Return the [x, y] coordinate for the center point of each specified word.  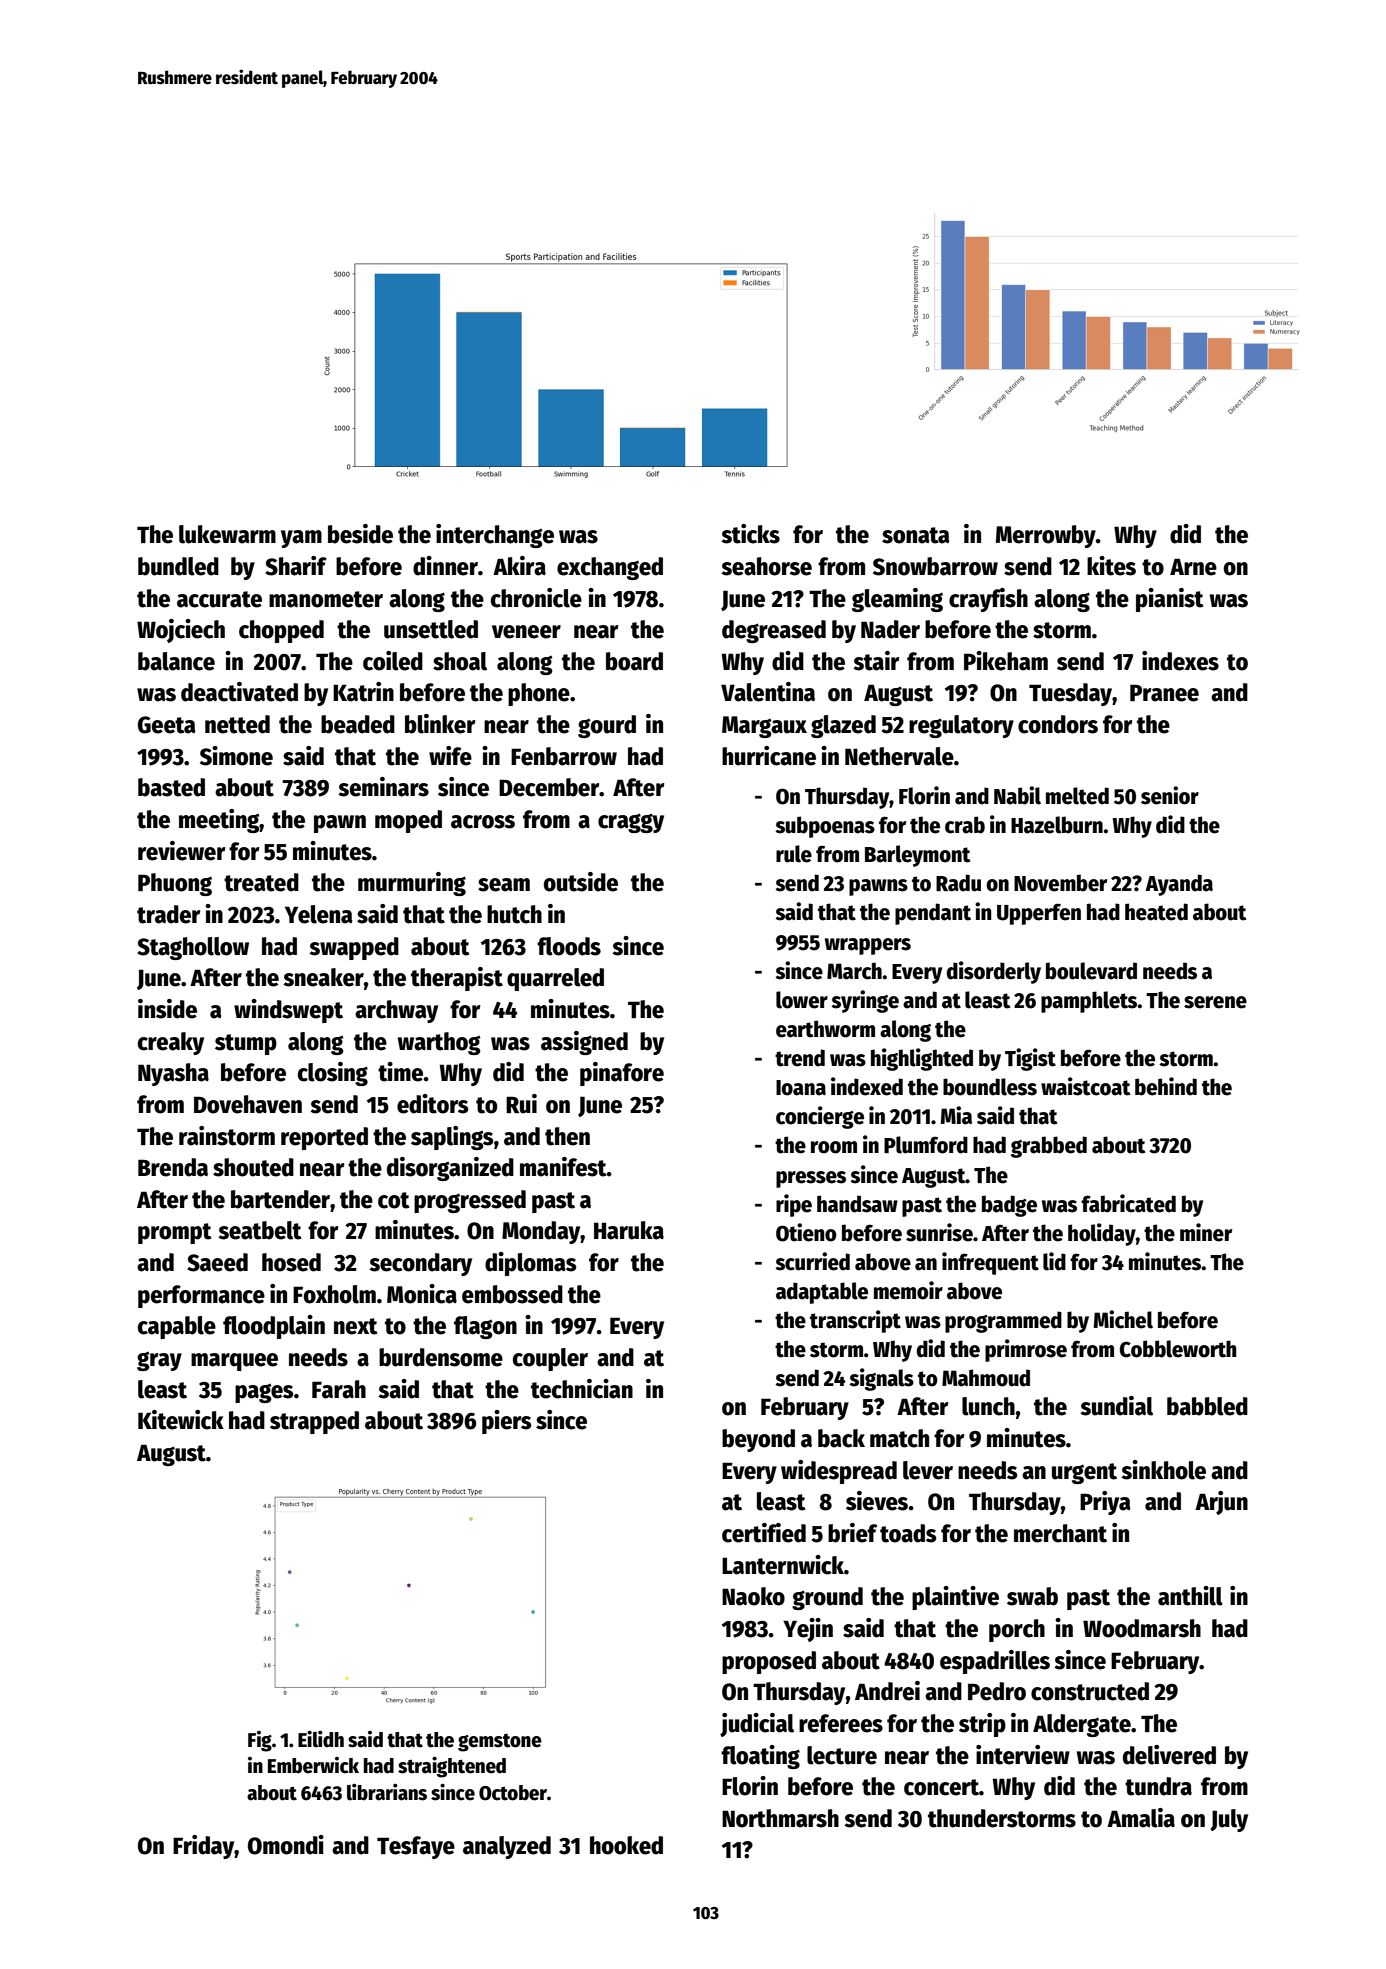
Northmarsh [780, 1818]
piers [506, 1422]
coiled [393, 661]
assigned [584, 1043]
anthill [1190, 1596]
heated [1156, 912]
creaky [171, 1043]
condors [1058, 724]
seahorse [766, 566]
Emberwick [313, 1765]
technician [582, 1389]
